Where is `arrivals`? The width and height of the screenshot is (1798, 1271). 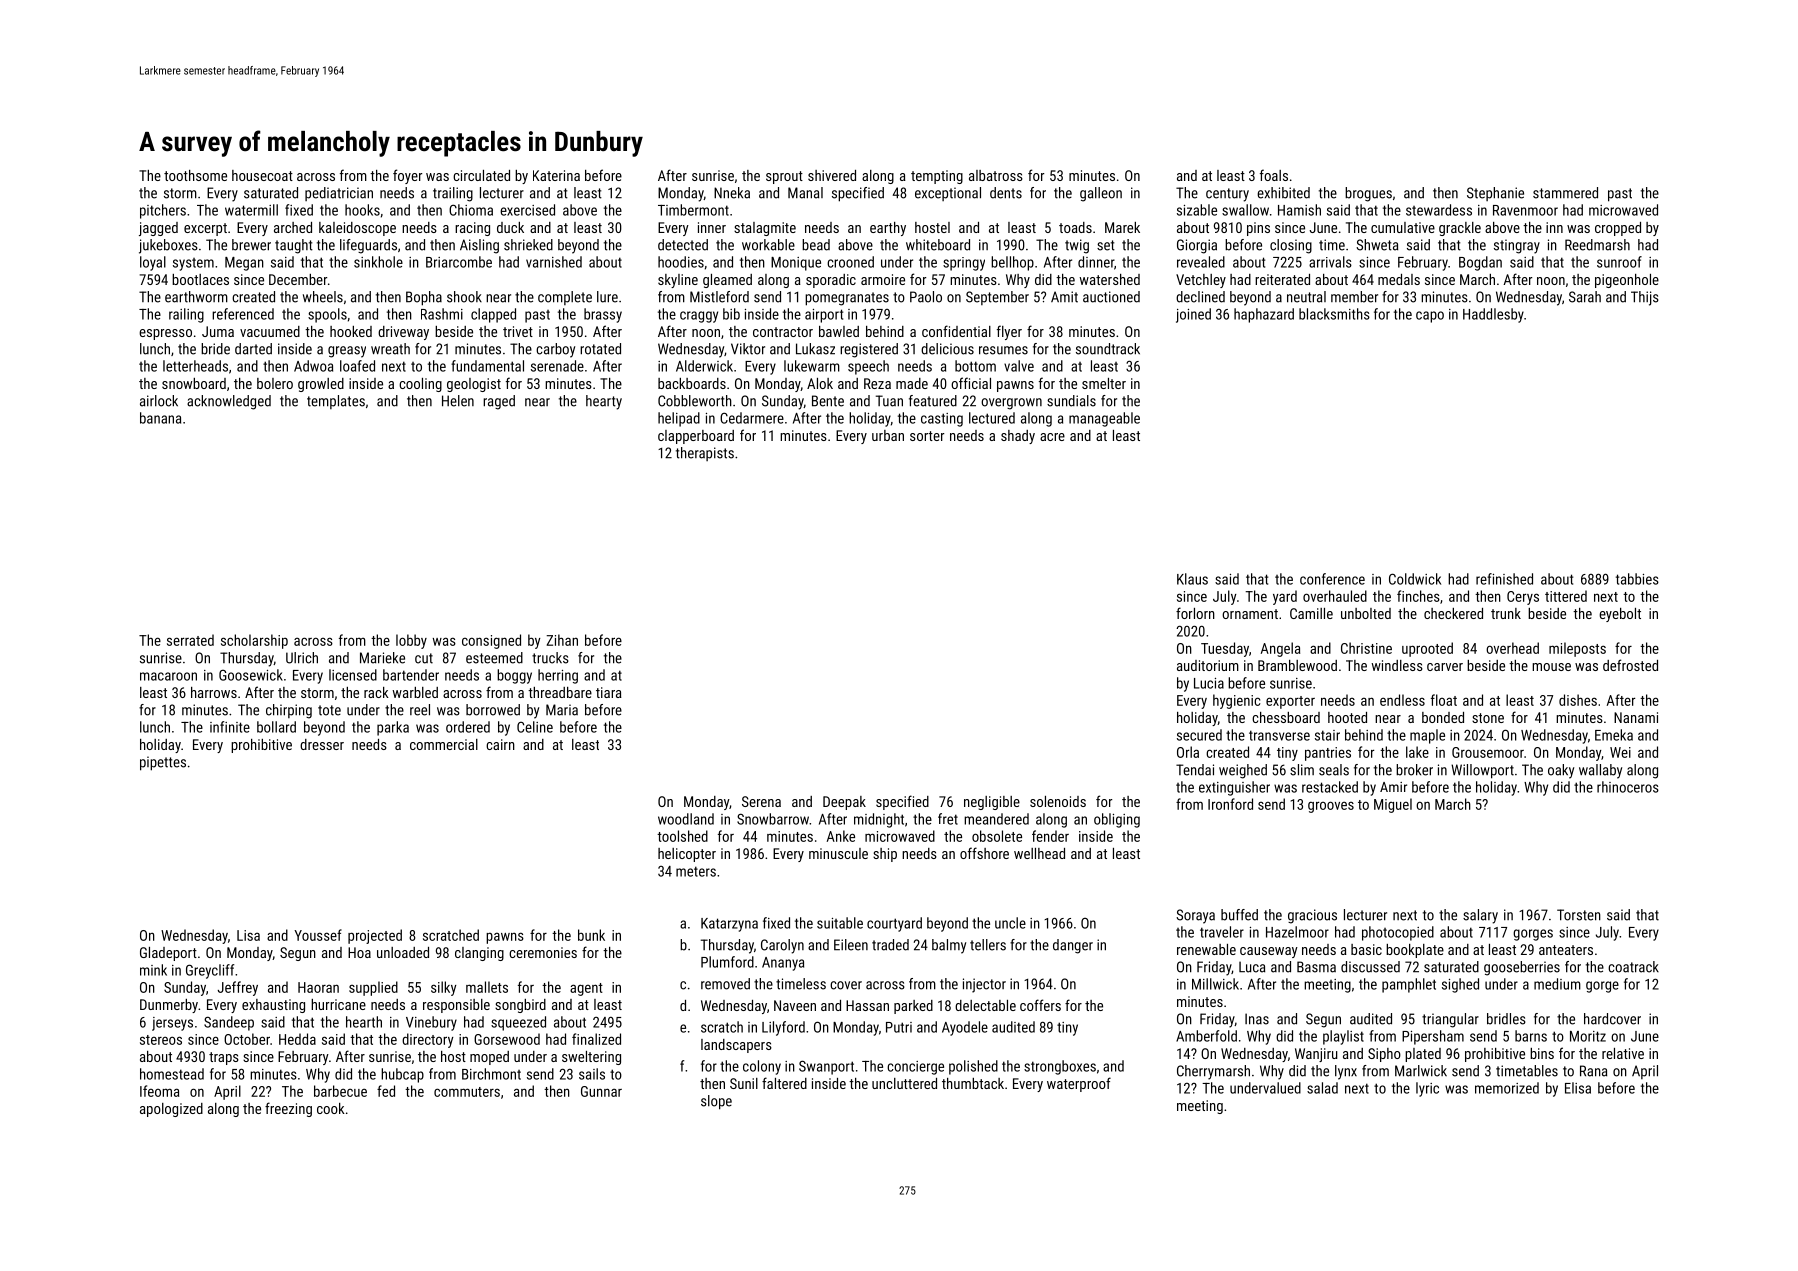 arrivals is located at coordinates (1330, 262).
